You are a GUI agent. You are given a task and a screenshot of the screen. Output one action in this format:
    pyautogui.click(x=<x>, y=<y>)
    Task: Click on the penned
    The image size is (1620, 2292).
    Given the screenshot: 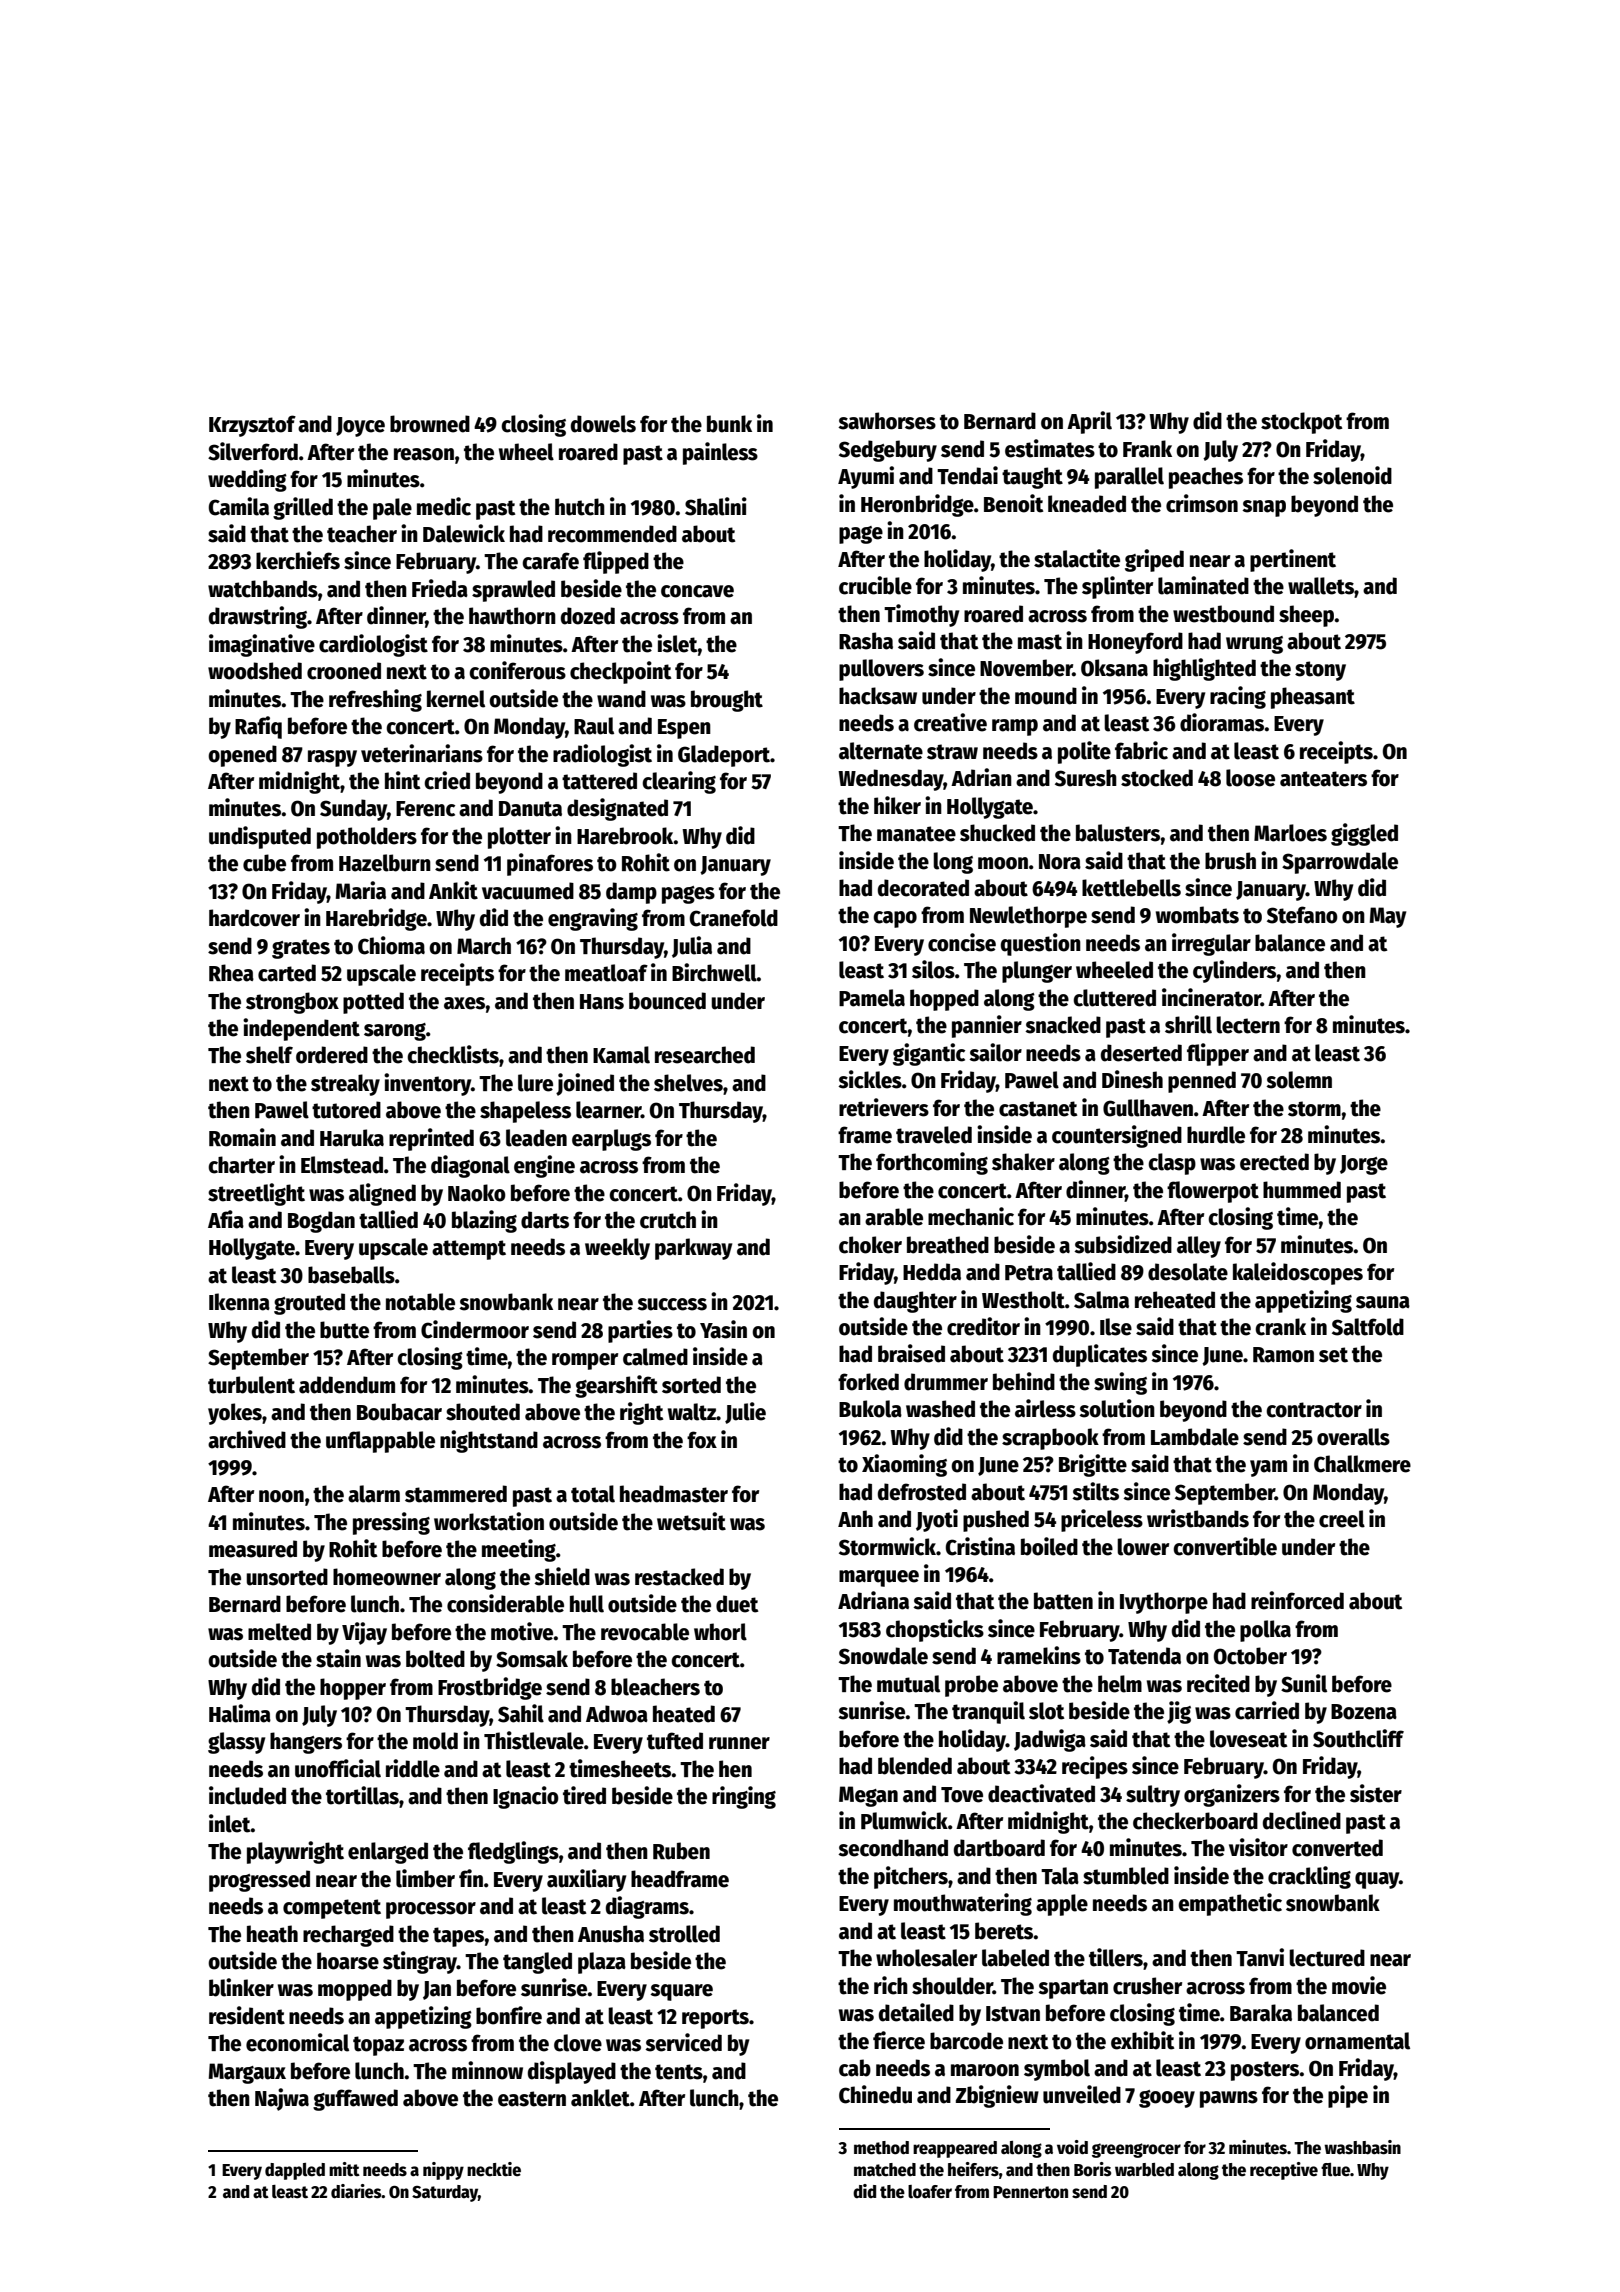 What is the action you would take?
    pyautogui.click(x=1202, y=1082)
